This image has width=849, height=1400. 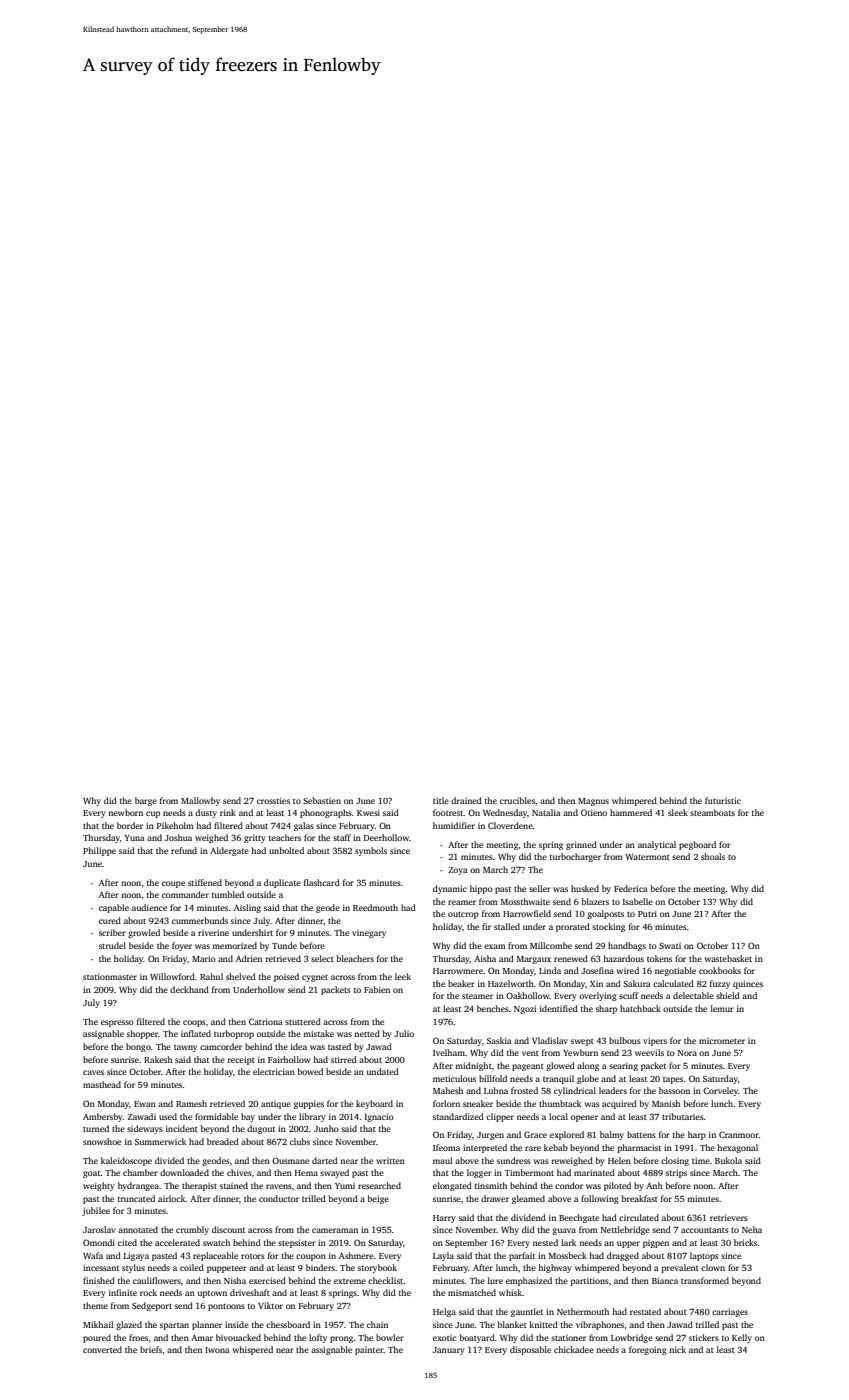 I want to click on clipper, so click(x=500, y=1117).
